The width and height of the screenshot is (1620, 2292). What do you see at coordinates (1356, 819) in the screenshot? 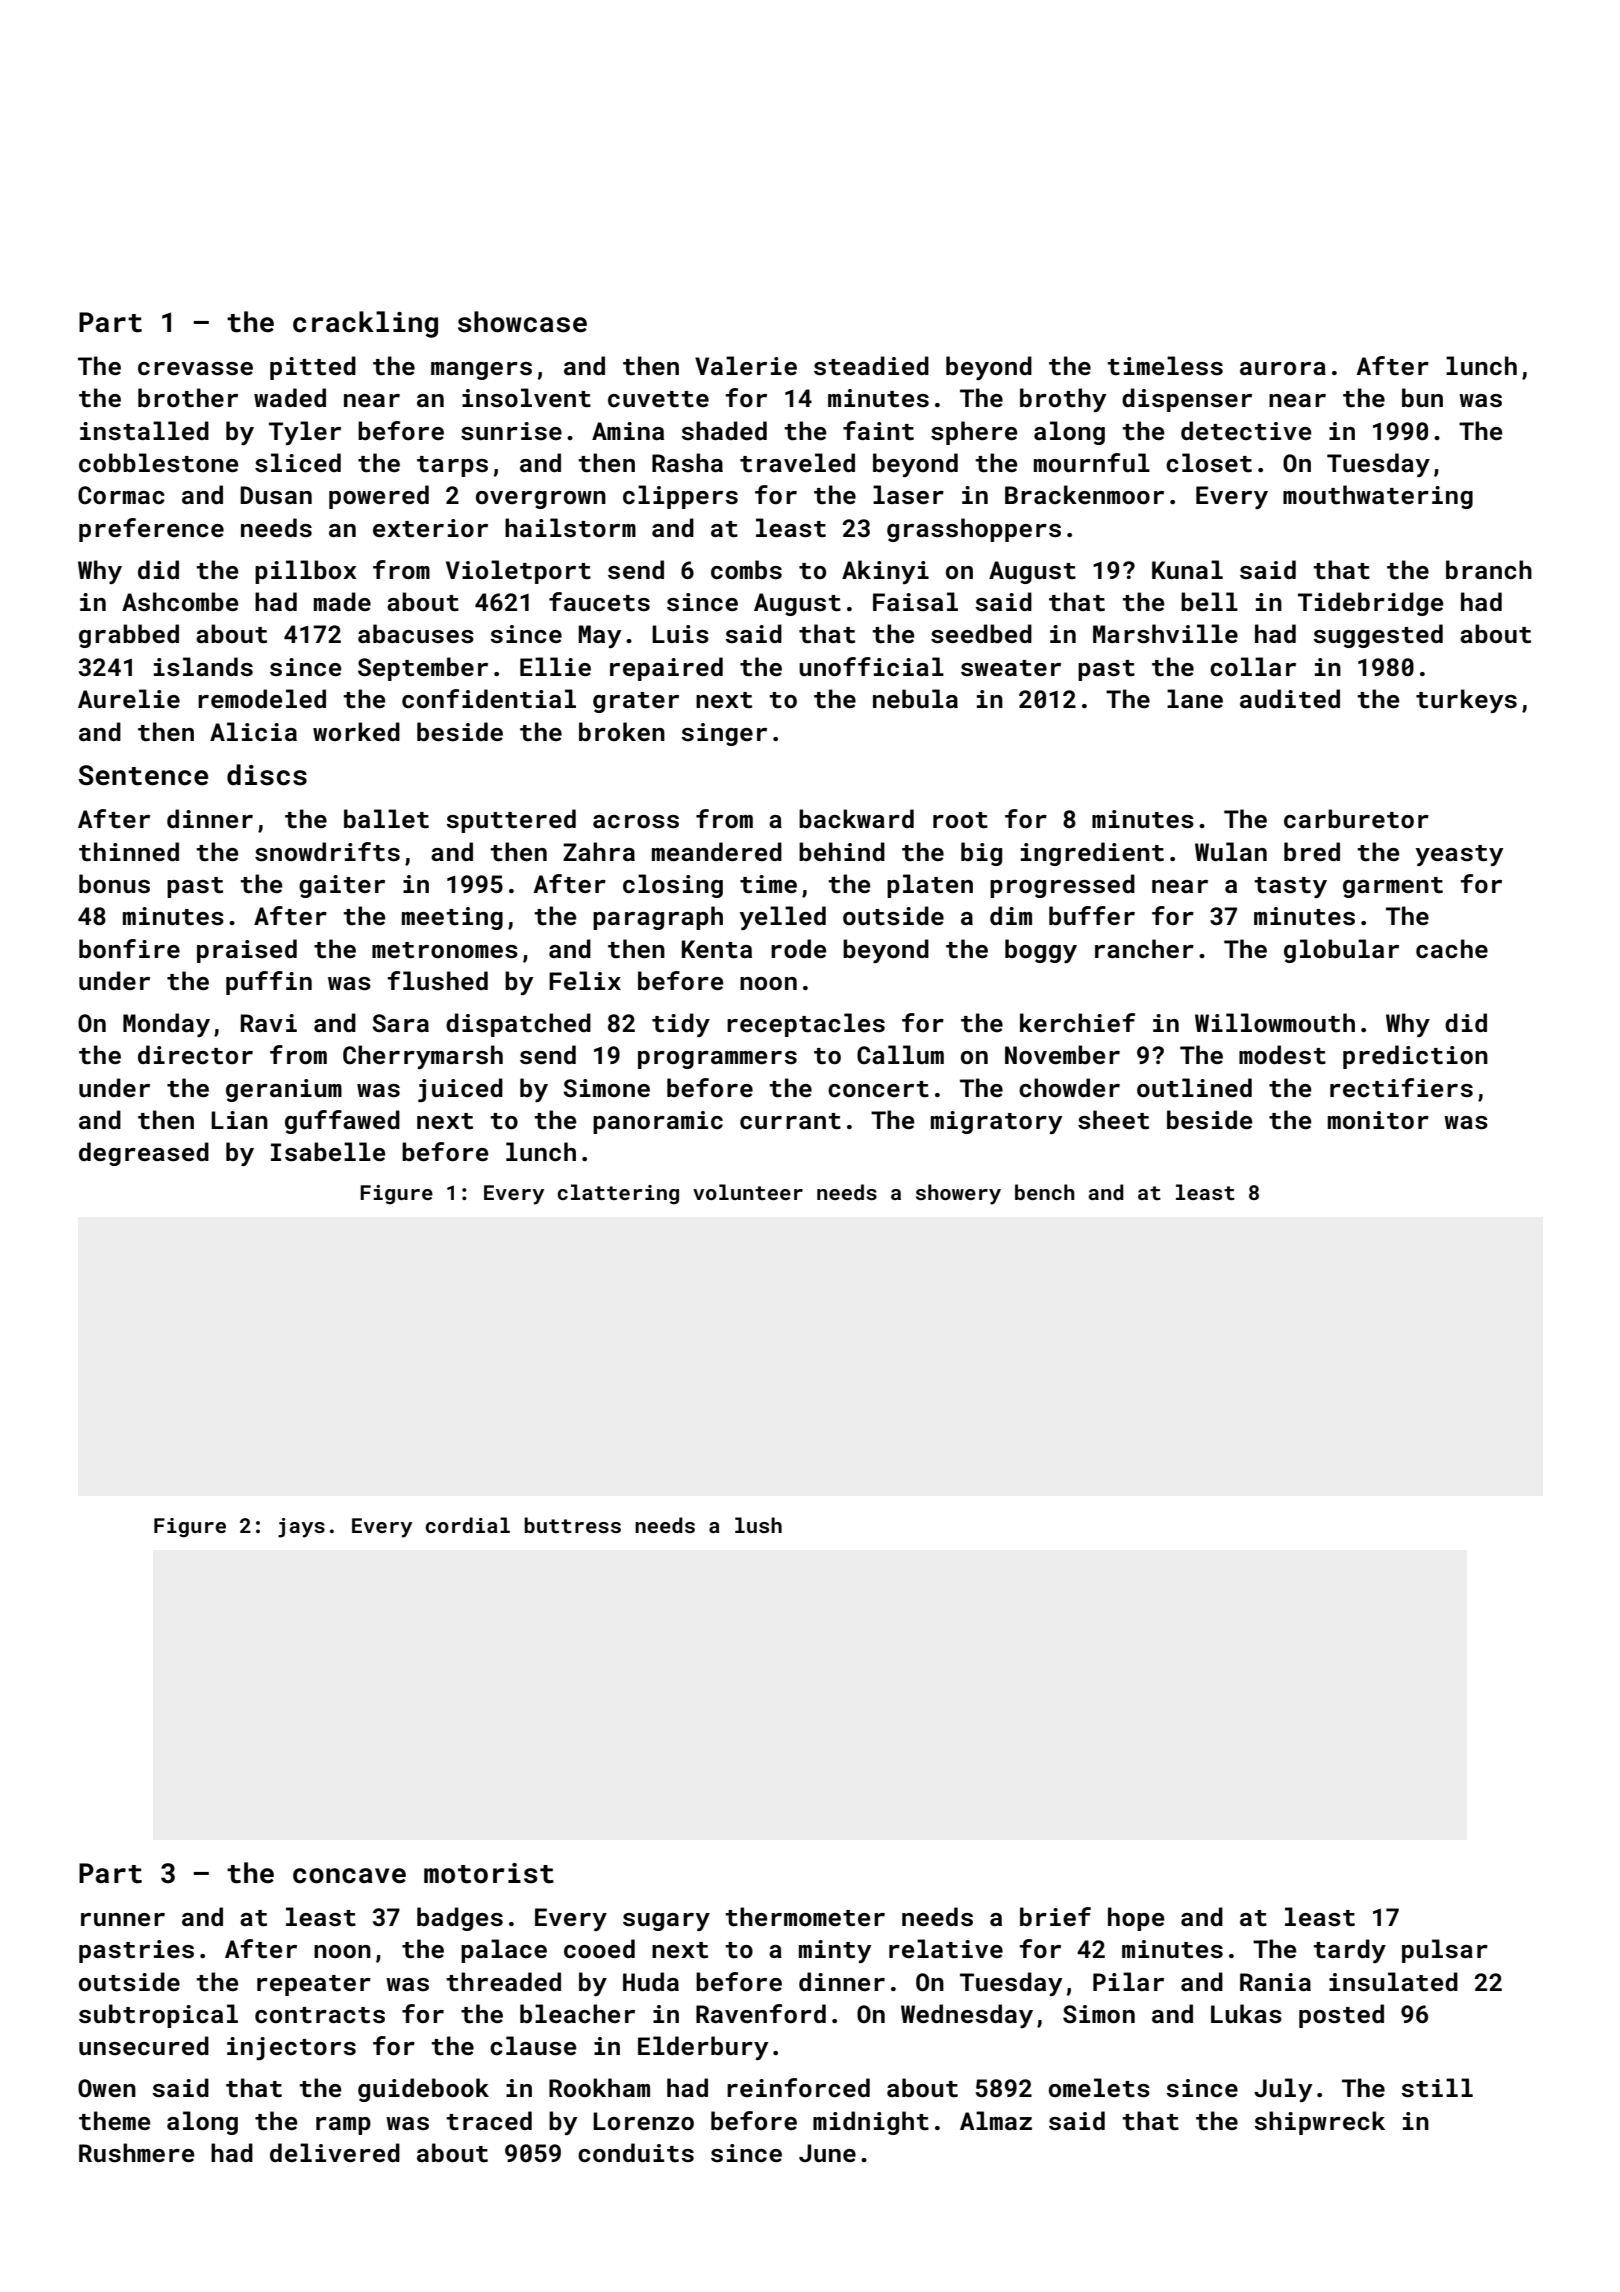
I see `carburetor` at bounding box center [1356, 819].
